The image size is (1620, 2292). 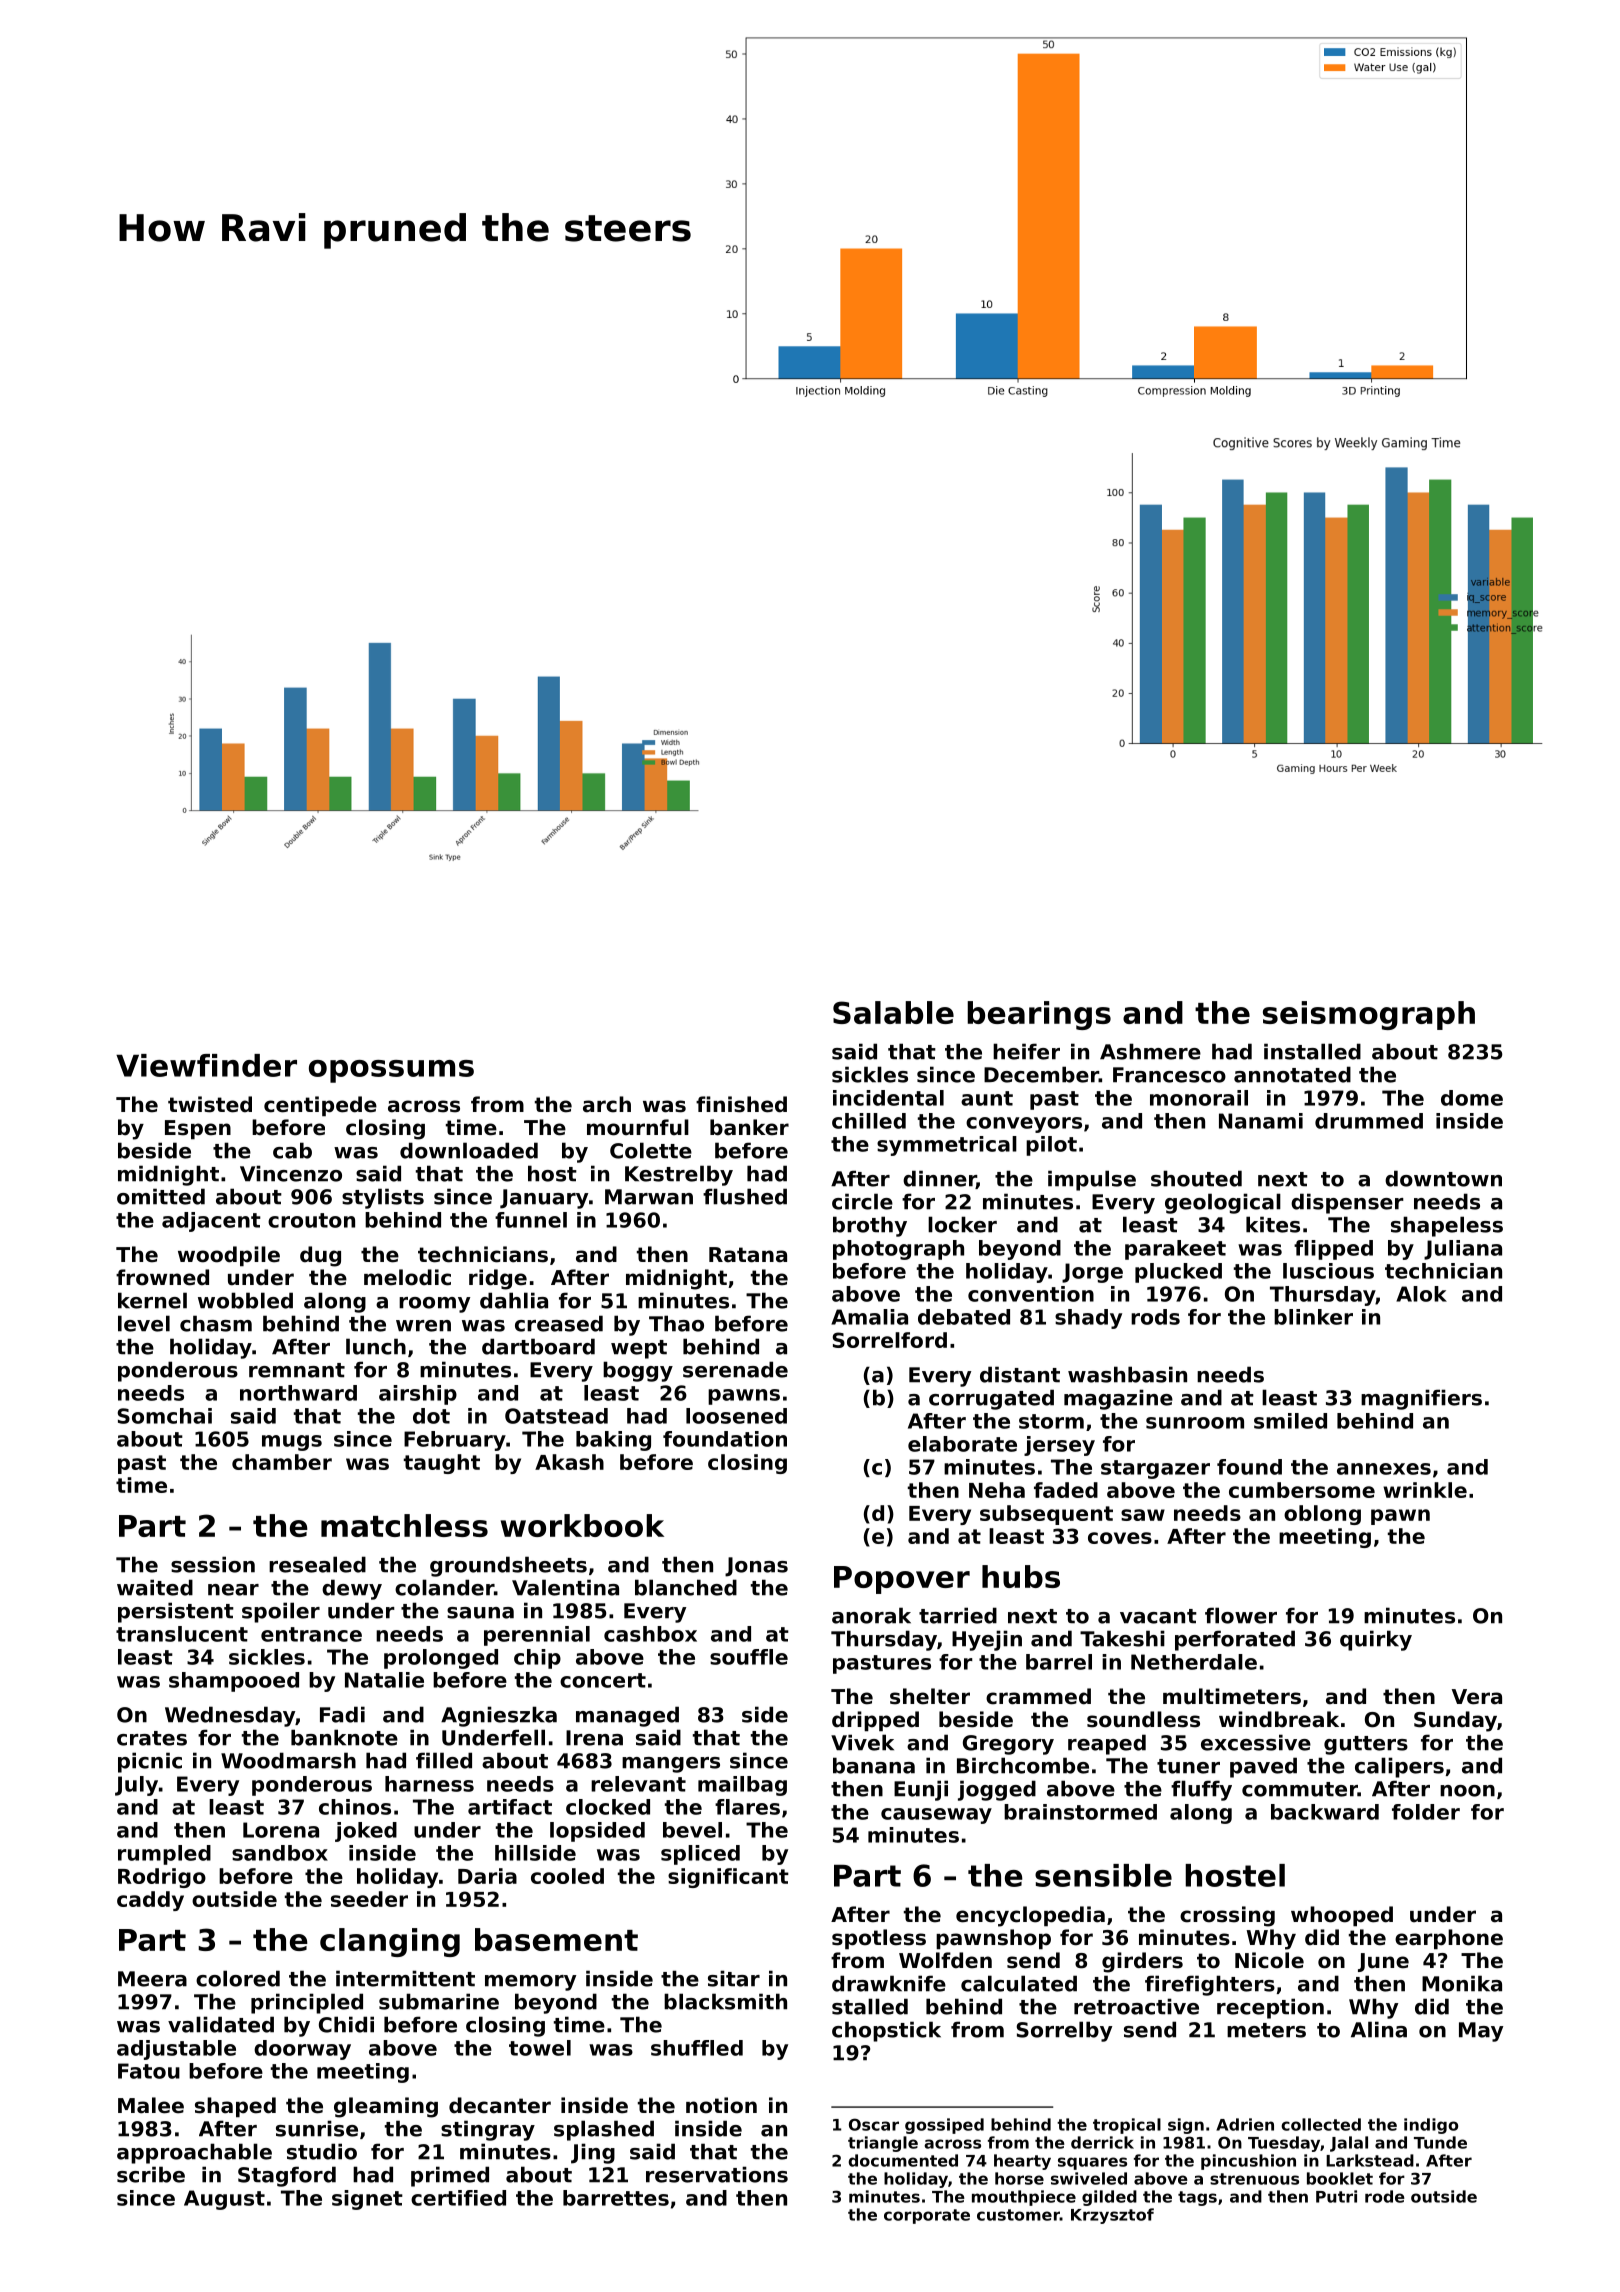 What do you see at coordinates (206, 1065) in the document?
I see `Viewfinder` at bounding box center [206, 1065].
